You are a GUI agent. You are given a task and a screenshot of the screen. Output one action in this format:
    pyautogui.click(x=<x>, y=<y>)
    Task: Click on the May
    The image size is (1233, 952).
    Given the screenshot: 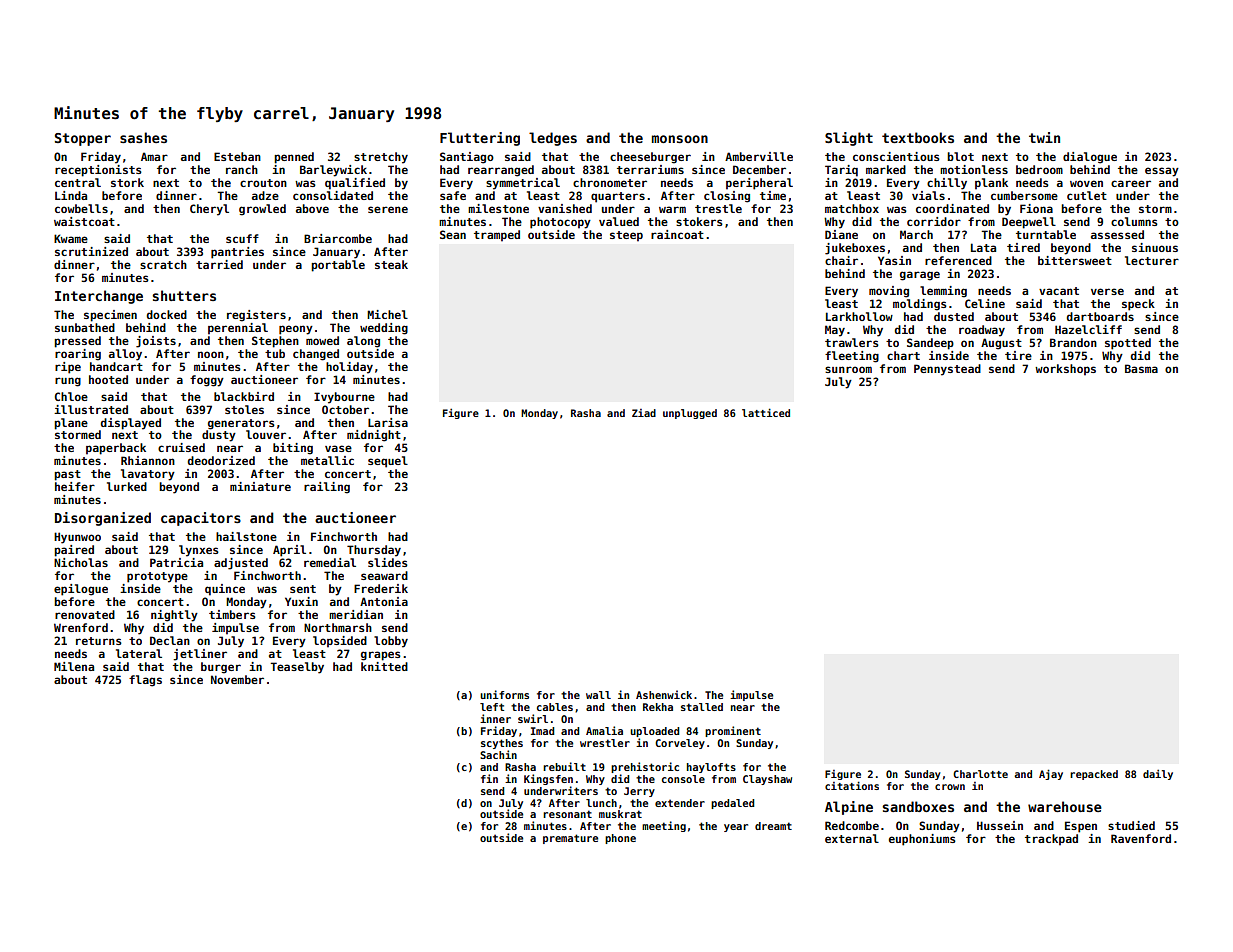 What is the action you would take?
    pyautogui.click(x=835, y=331)
